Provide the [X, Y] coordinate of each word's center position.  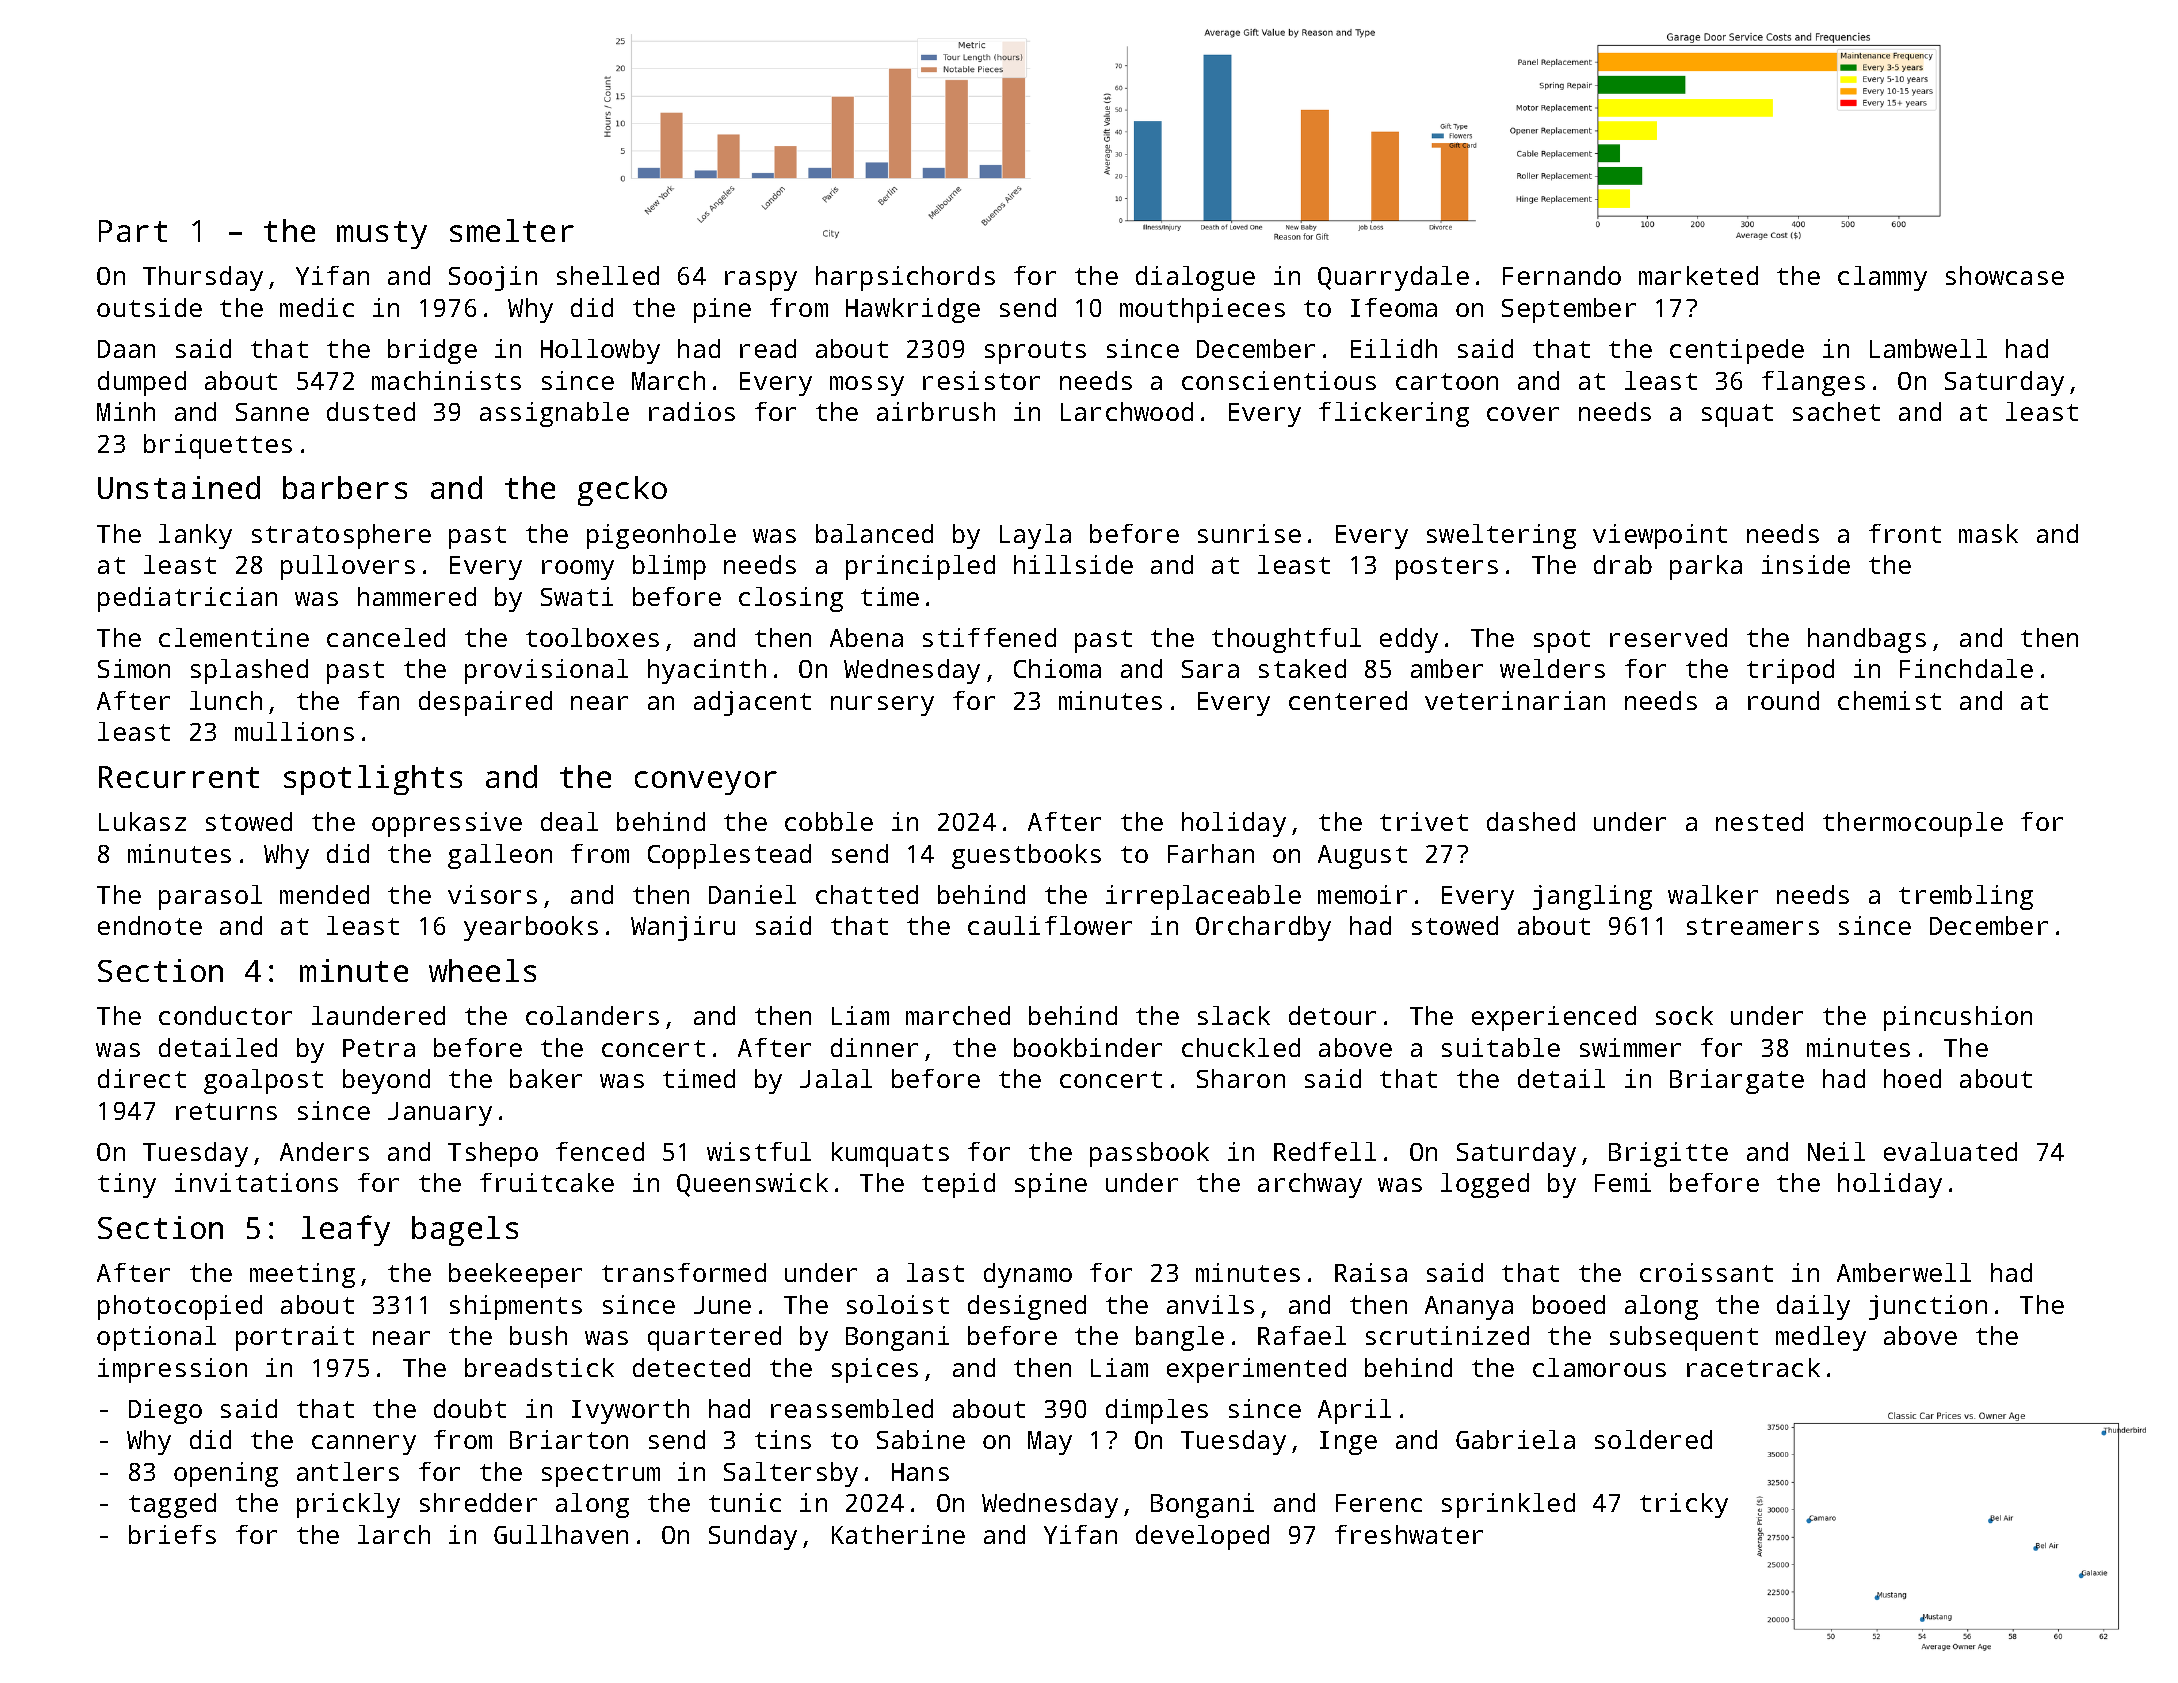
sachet [1836, 411]
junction [1928, 1307]
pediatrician [187, 599]
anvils [1210, 1304]
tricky [1684, 1505]
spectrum [601, 1475]
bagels [465, 1231]
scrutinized [1447, 1335]
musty [382, 235]
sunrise [1249, 533]
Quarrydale [1393, 278]
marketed [1698, 275]
